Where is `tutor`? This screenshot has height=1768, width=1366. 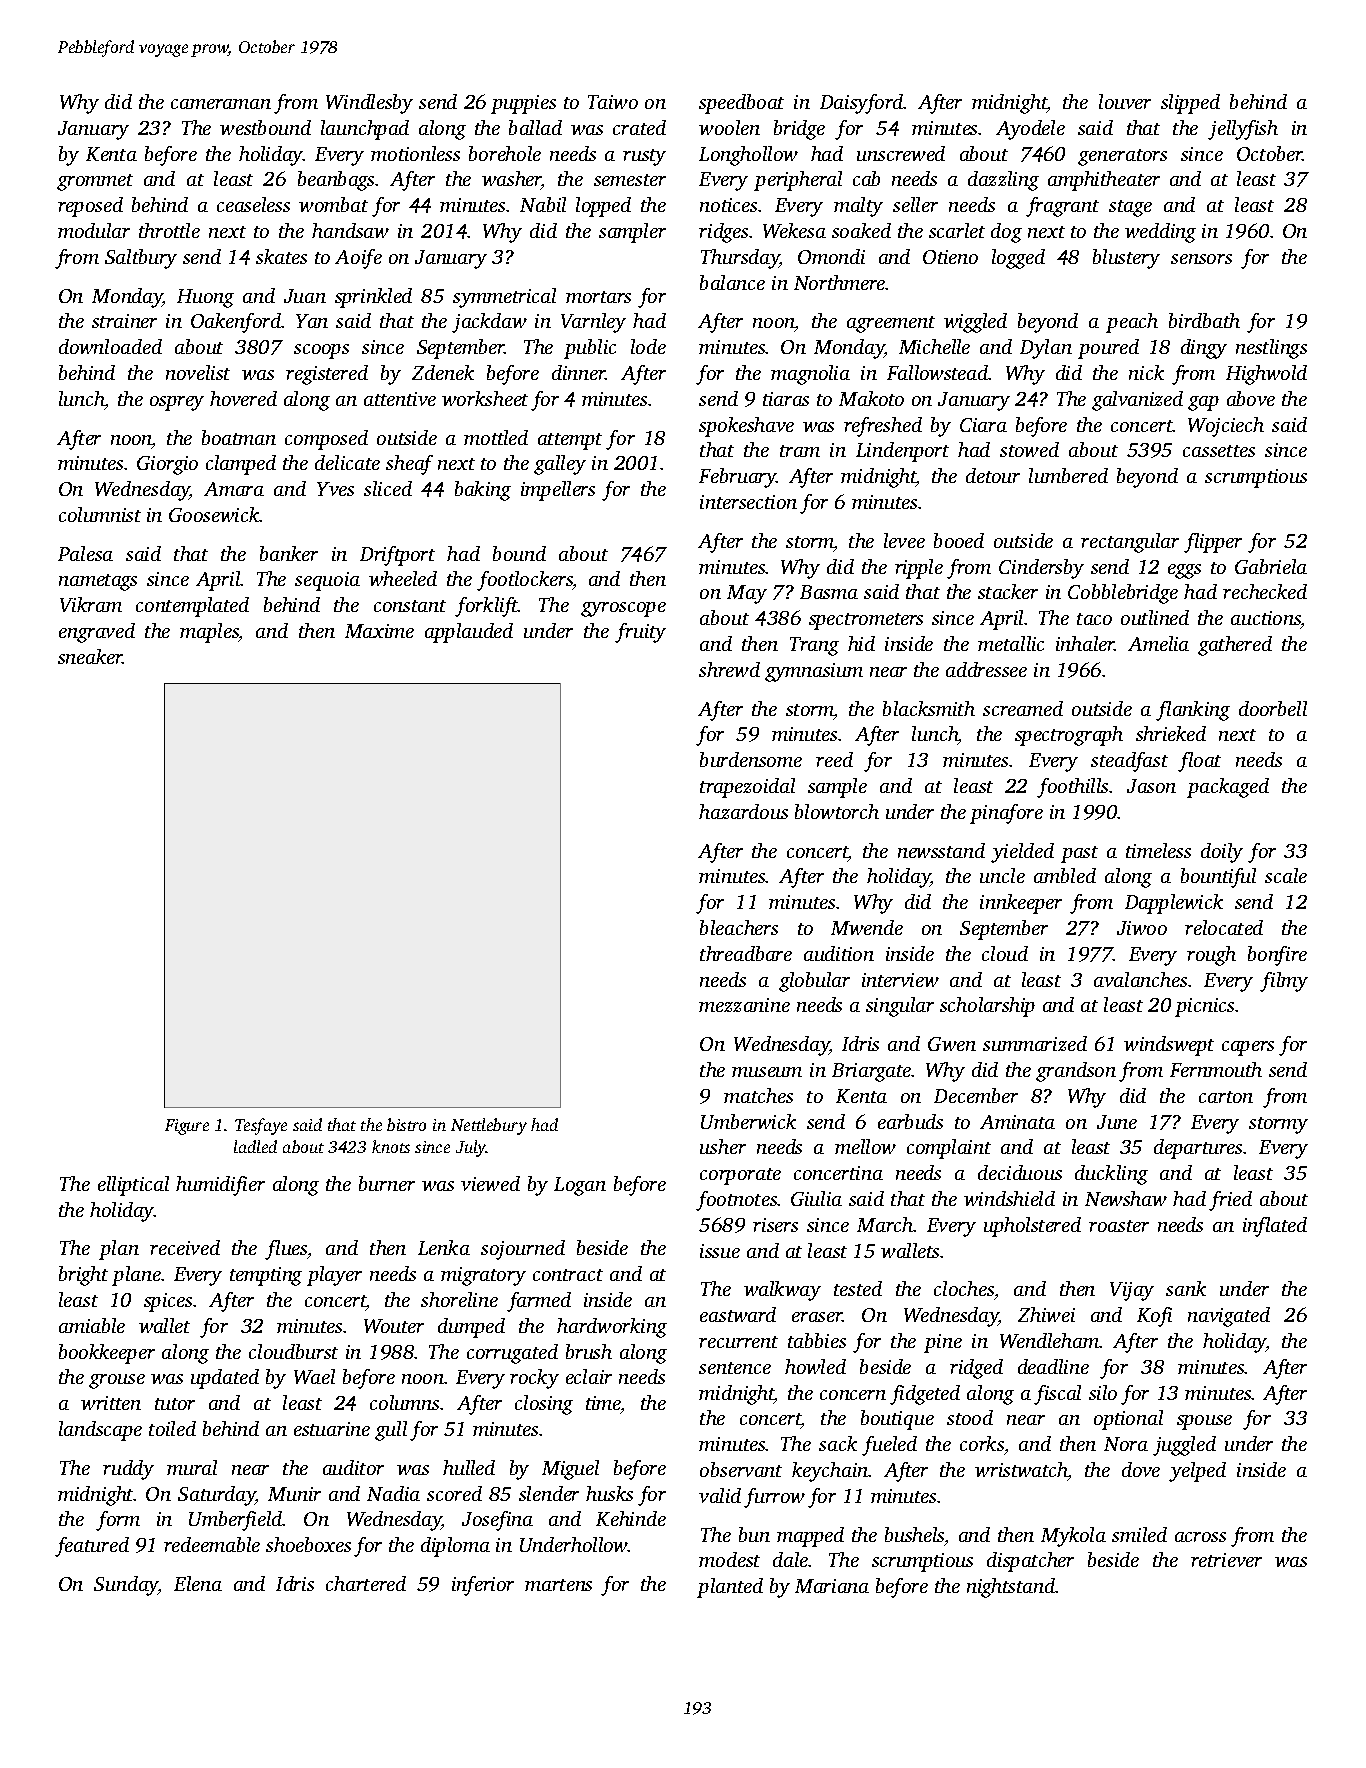
tutor is located at coordinates (175, 1404).
